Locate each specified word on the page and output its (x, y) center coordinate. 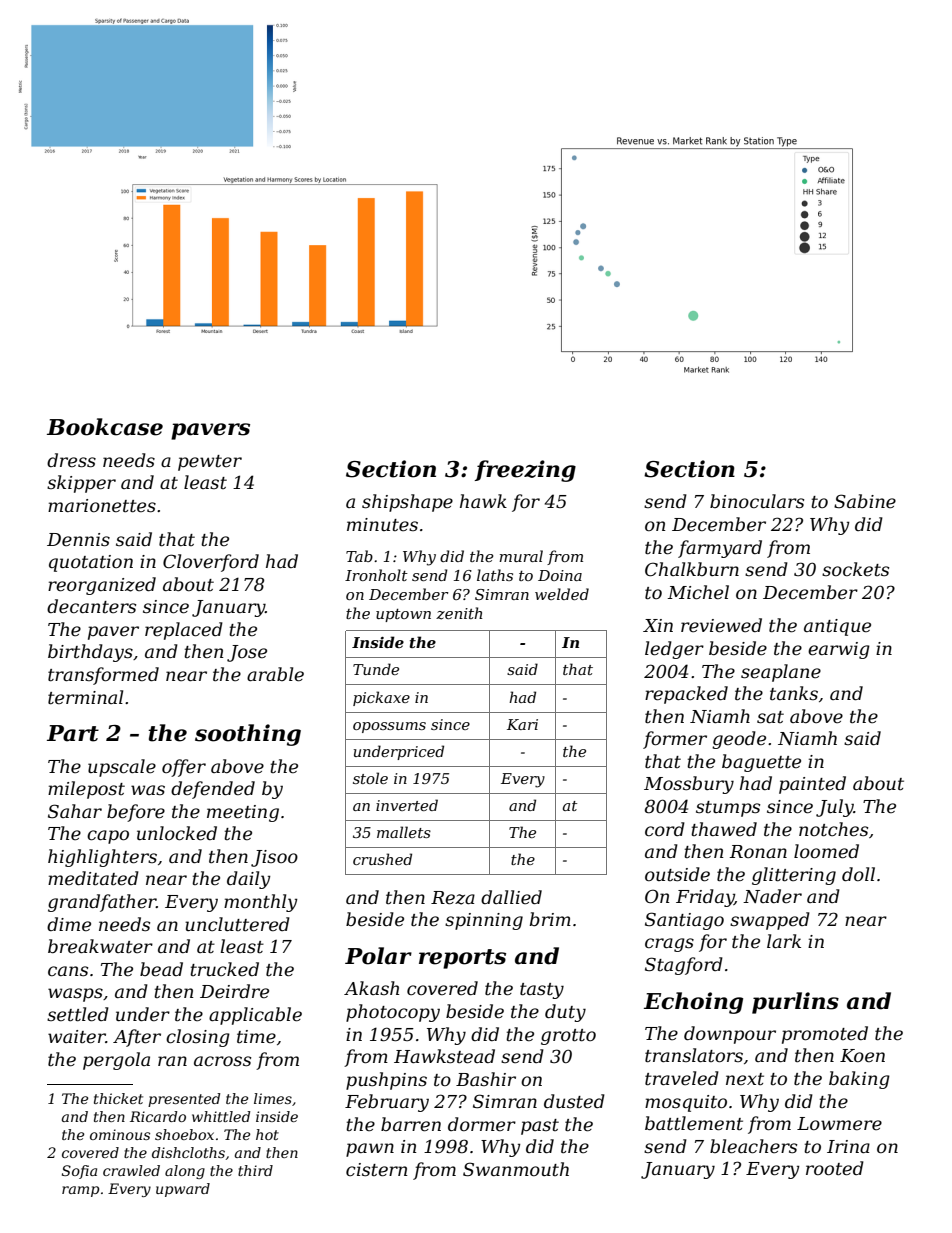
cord (665, 829)
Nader (772, 896)
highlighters (102, 858)
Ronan (758, 851)
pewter (210, 463)
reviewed (721, 625)
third (255, 1170)
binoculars (757, 501)
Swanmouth (516, 1169)
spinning (484, 921)
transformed (103, 676)
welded (562, 594)
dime (69, 924)
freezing (525, 471)
